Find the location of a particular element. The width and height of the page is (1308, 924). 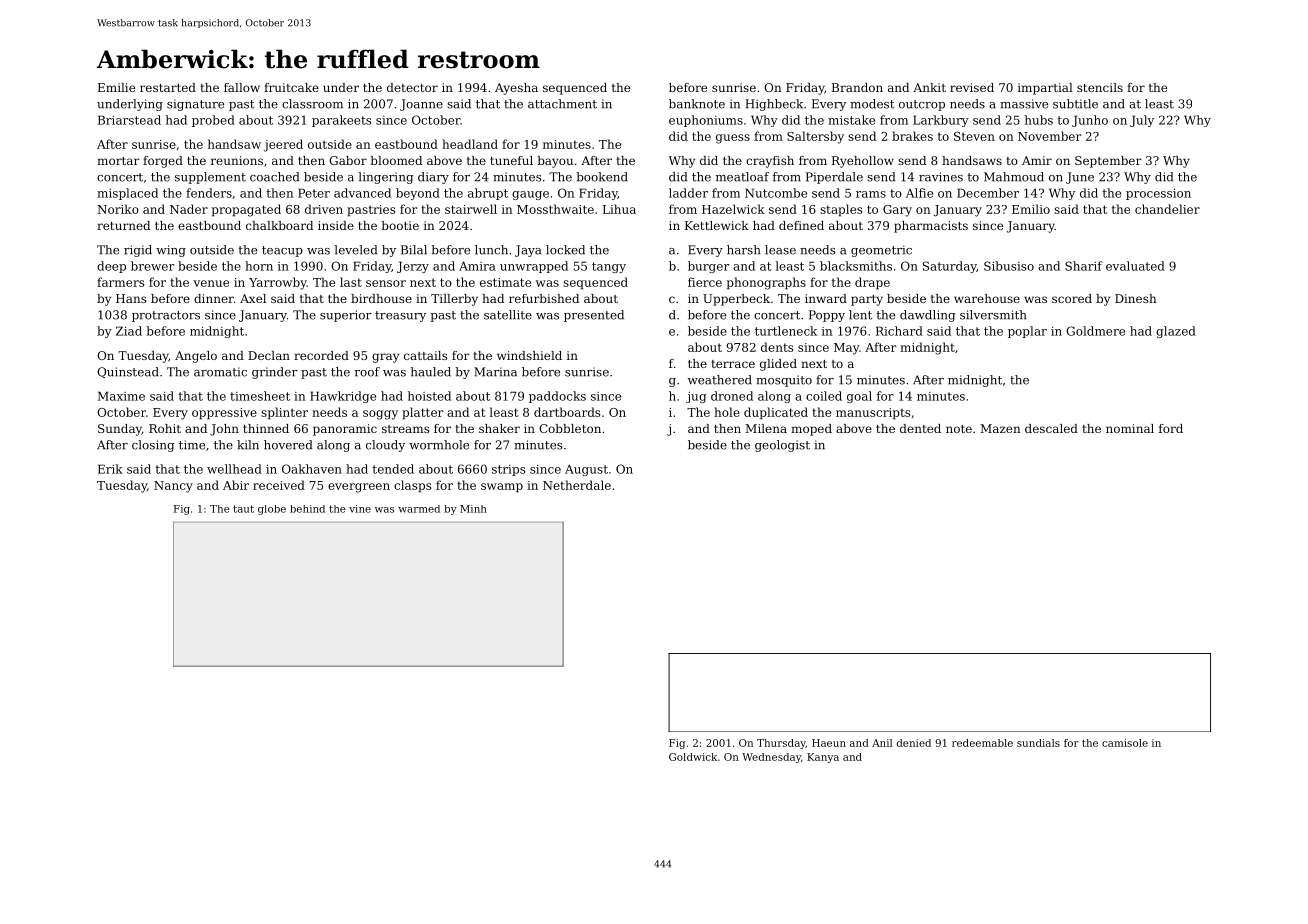

Goldwick is located at coordinates (693, 757).
